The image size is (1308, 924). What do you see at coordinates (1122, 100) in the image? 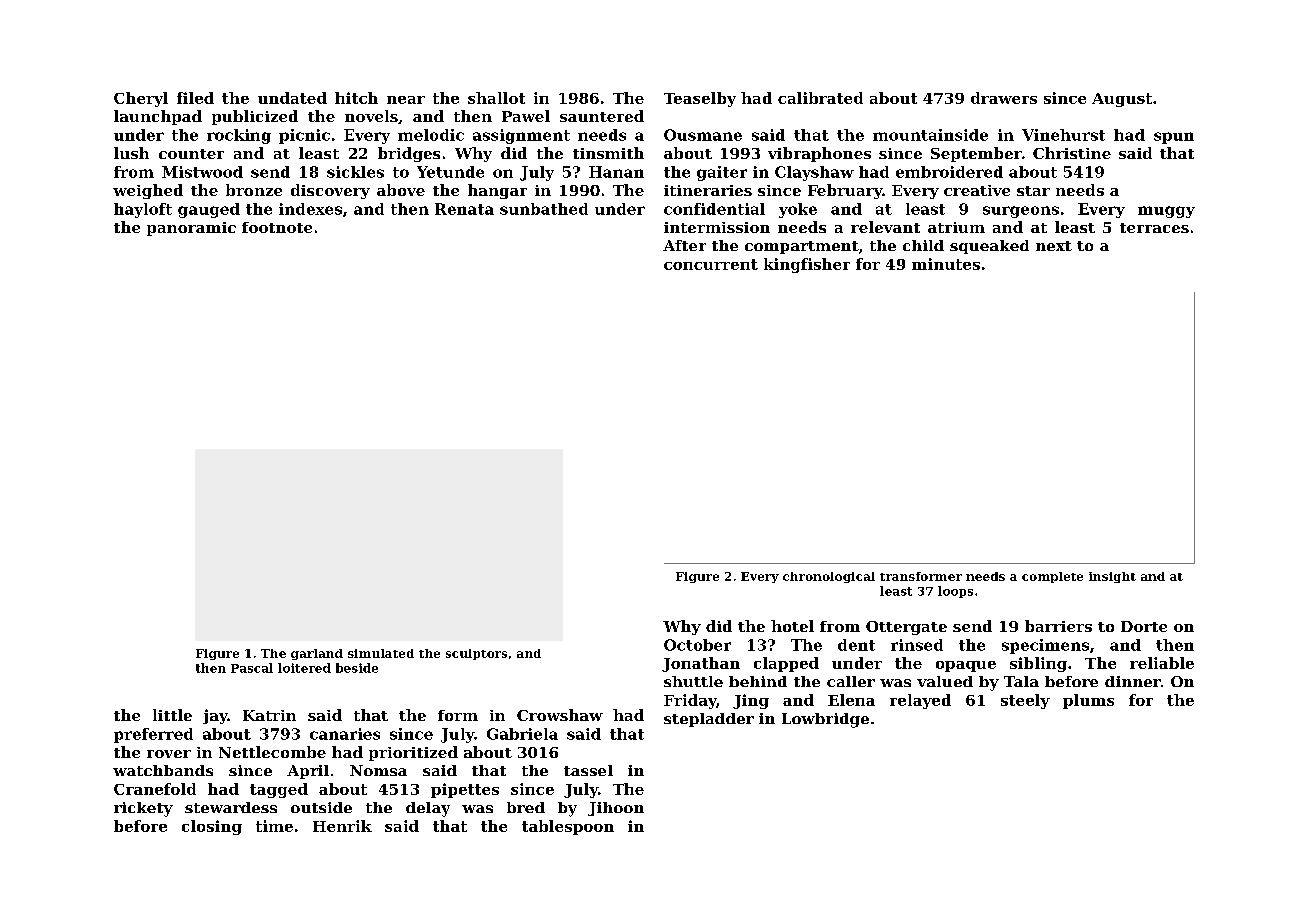
I see `August` at bounding box center [1122, 100].
